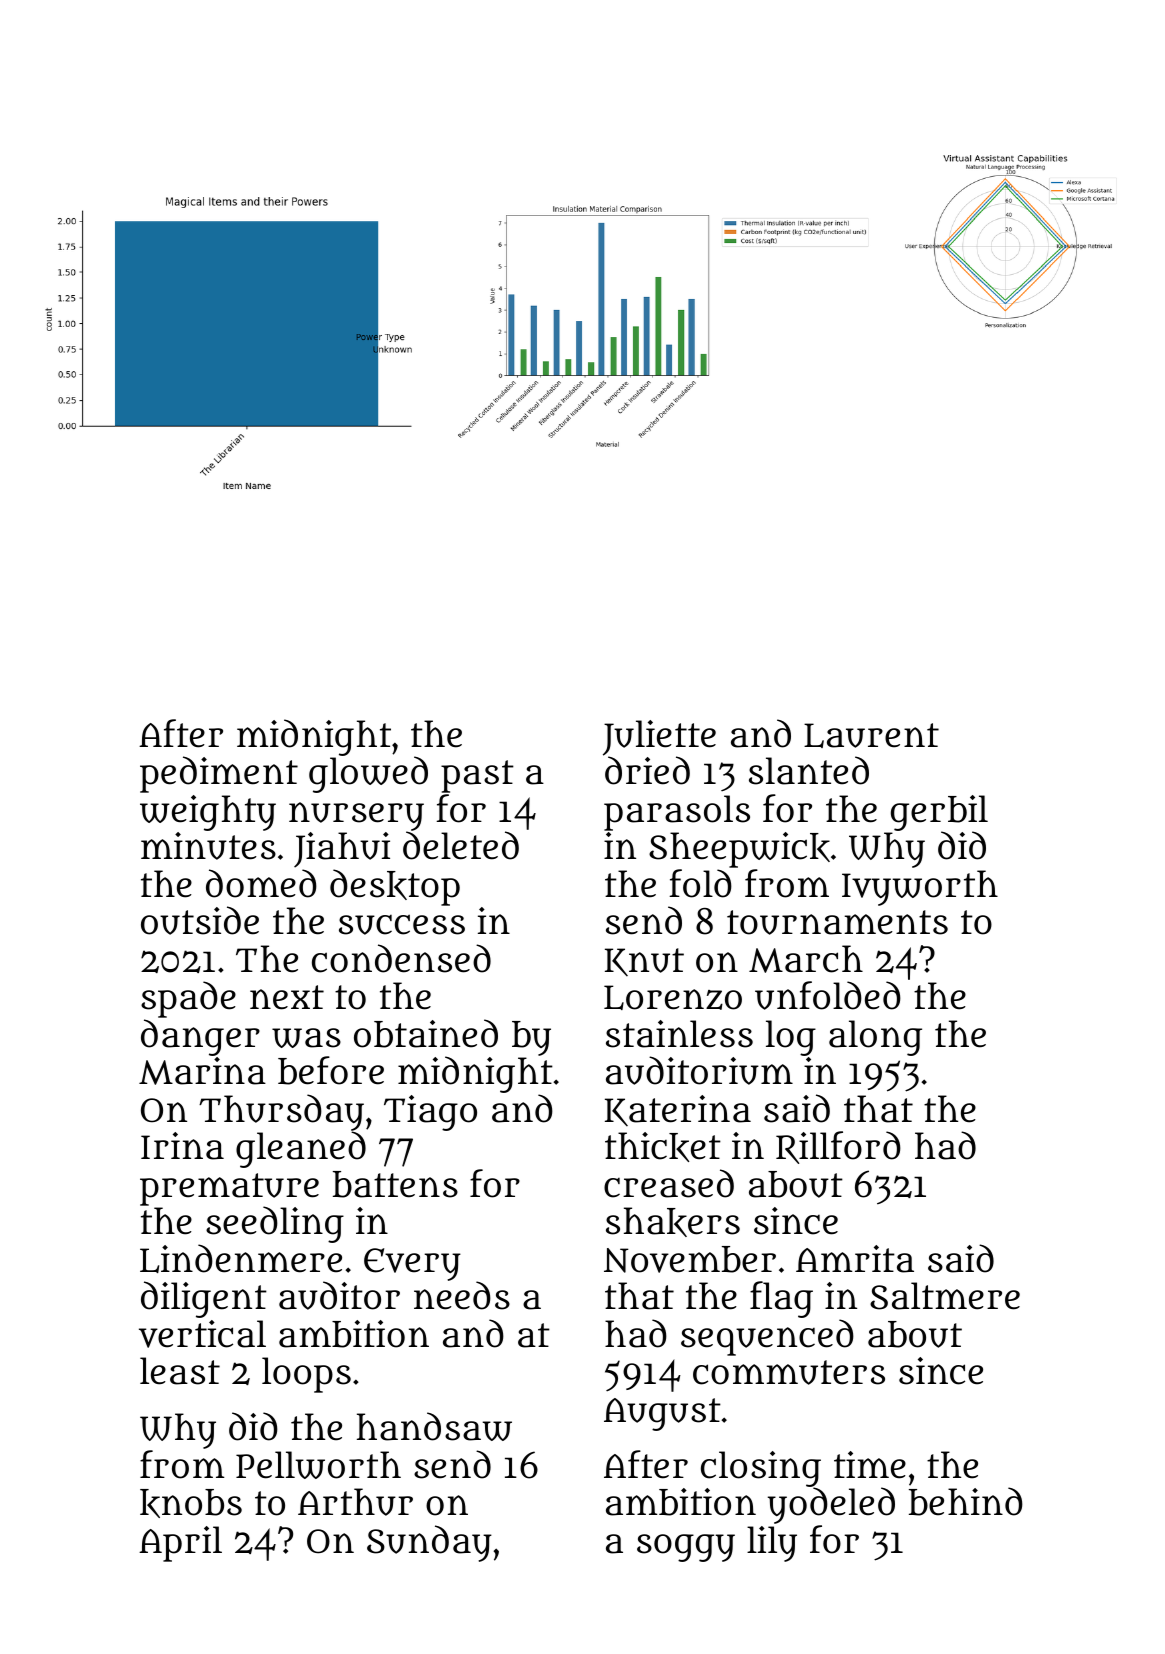  I want to click on spade, so click(188, 999).
